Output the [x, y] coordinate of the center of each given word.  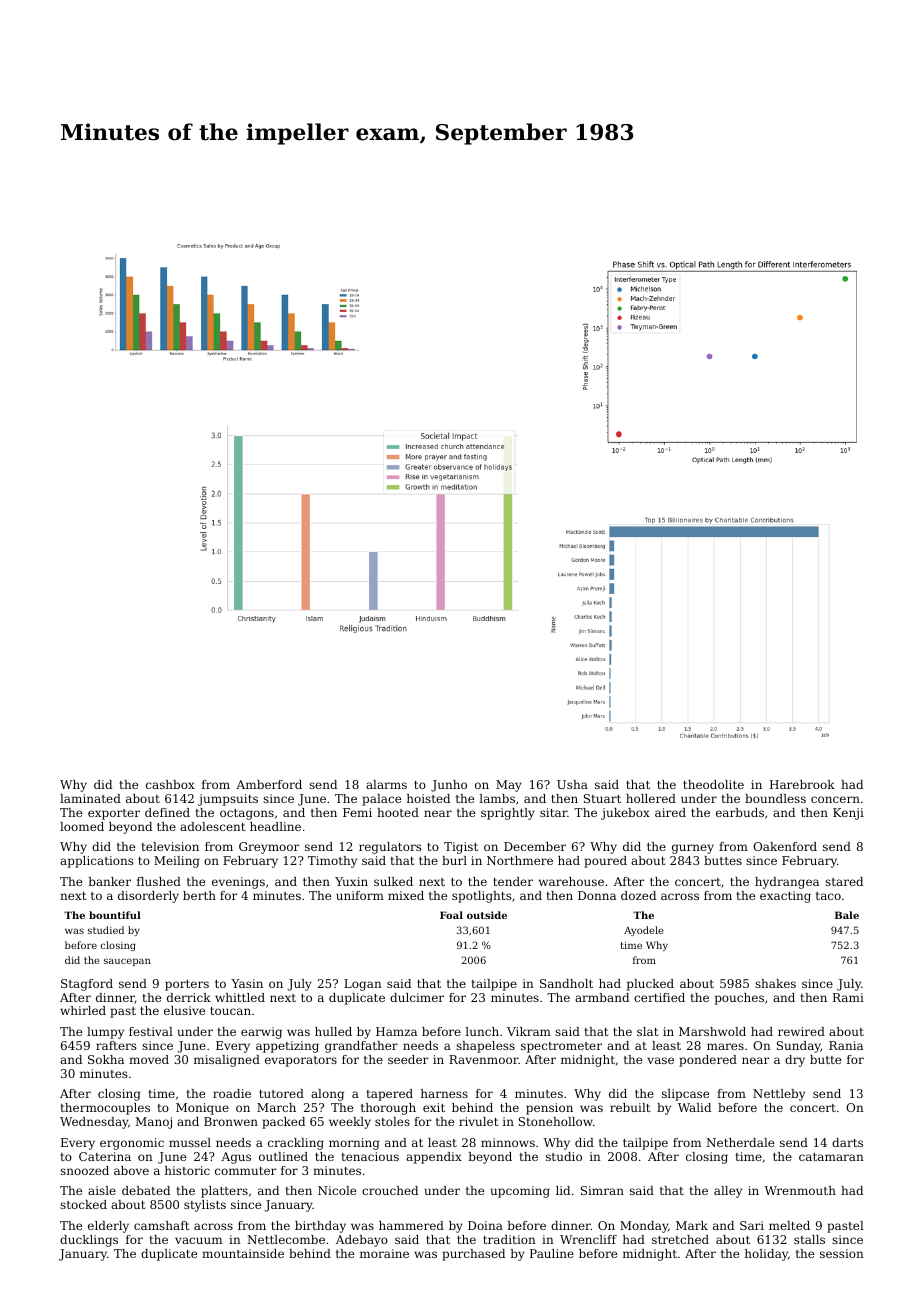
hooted [398, 812]
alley [728, 1192]
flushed [159, 881]
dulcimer [417, 997]
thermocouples [105, 1109]
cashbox [170, 784]
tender [513, 881]
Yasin [247, 983]
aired [670, 812]
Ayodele [643, 931]
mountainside [243, 1253]
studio [564, 1156]
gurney [693, 849]
